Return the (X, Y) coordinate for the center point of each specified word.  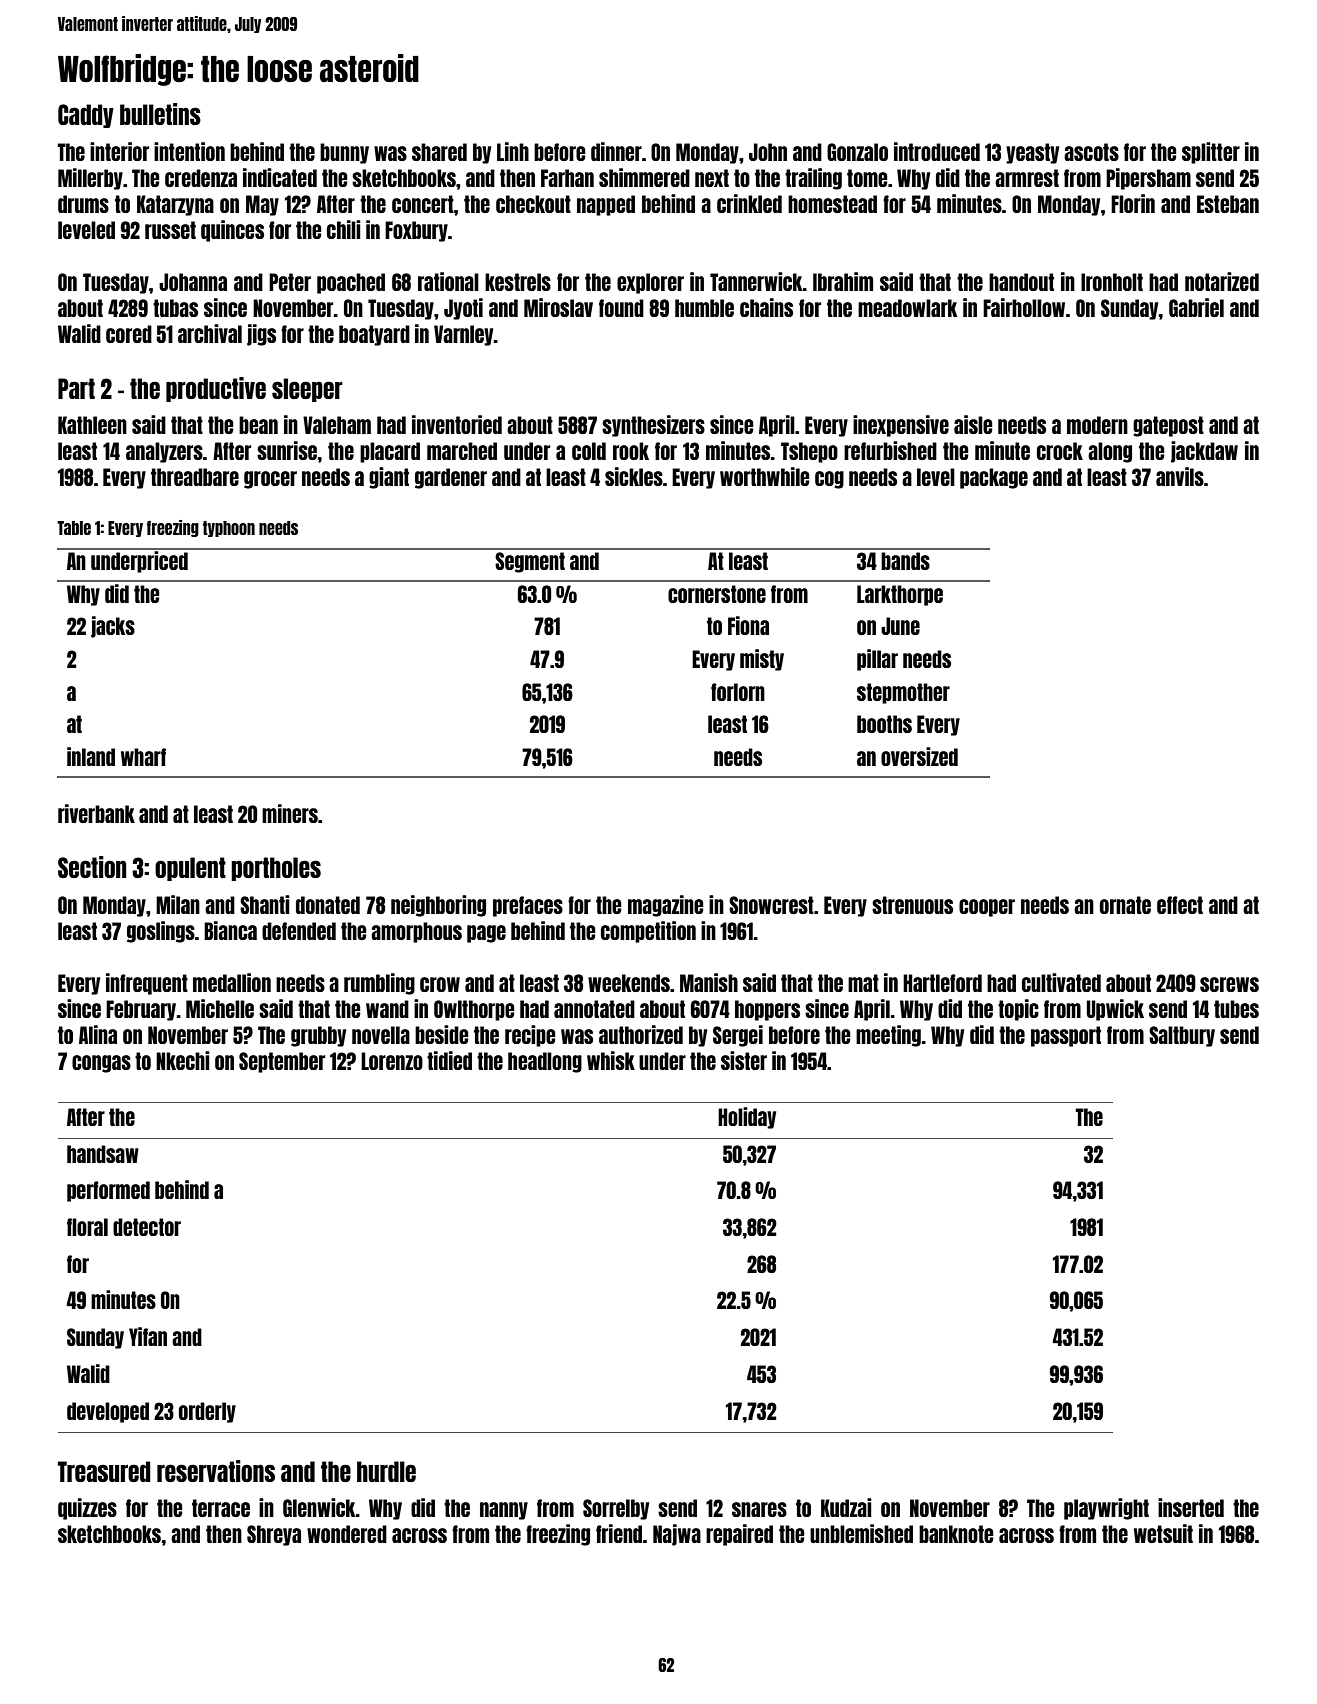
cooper (987, 908)
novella (381, 1035)
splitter (1211, 153)
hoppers (767, 1010)
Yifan (148, 1336)
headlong (545, 1062)
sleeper (307, 390)
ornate (1125, 905)
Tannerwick (756, 281)
